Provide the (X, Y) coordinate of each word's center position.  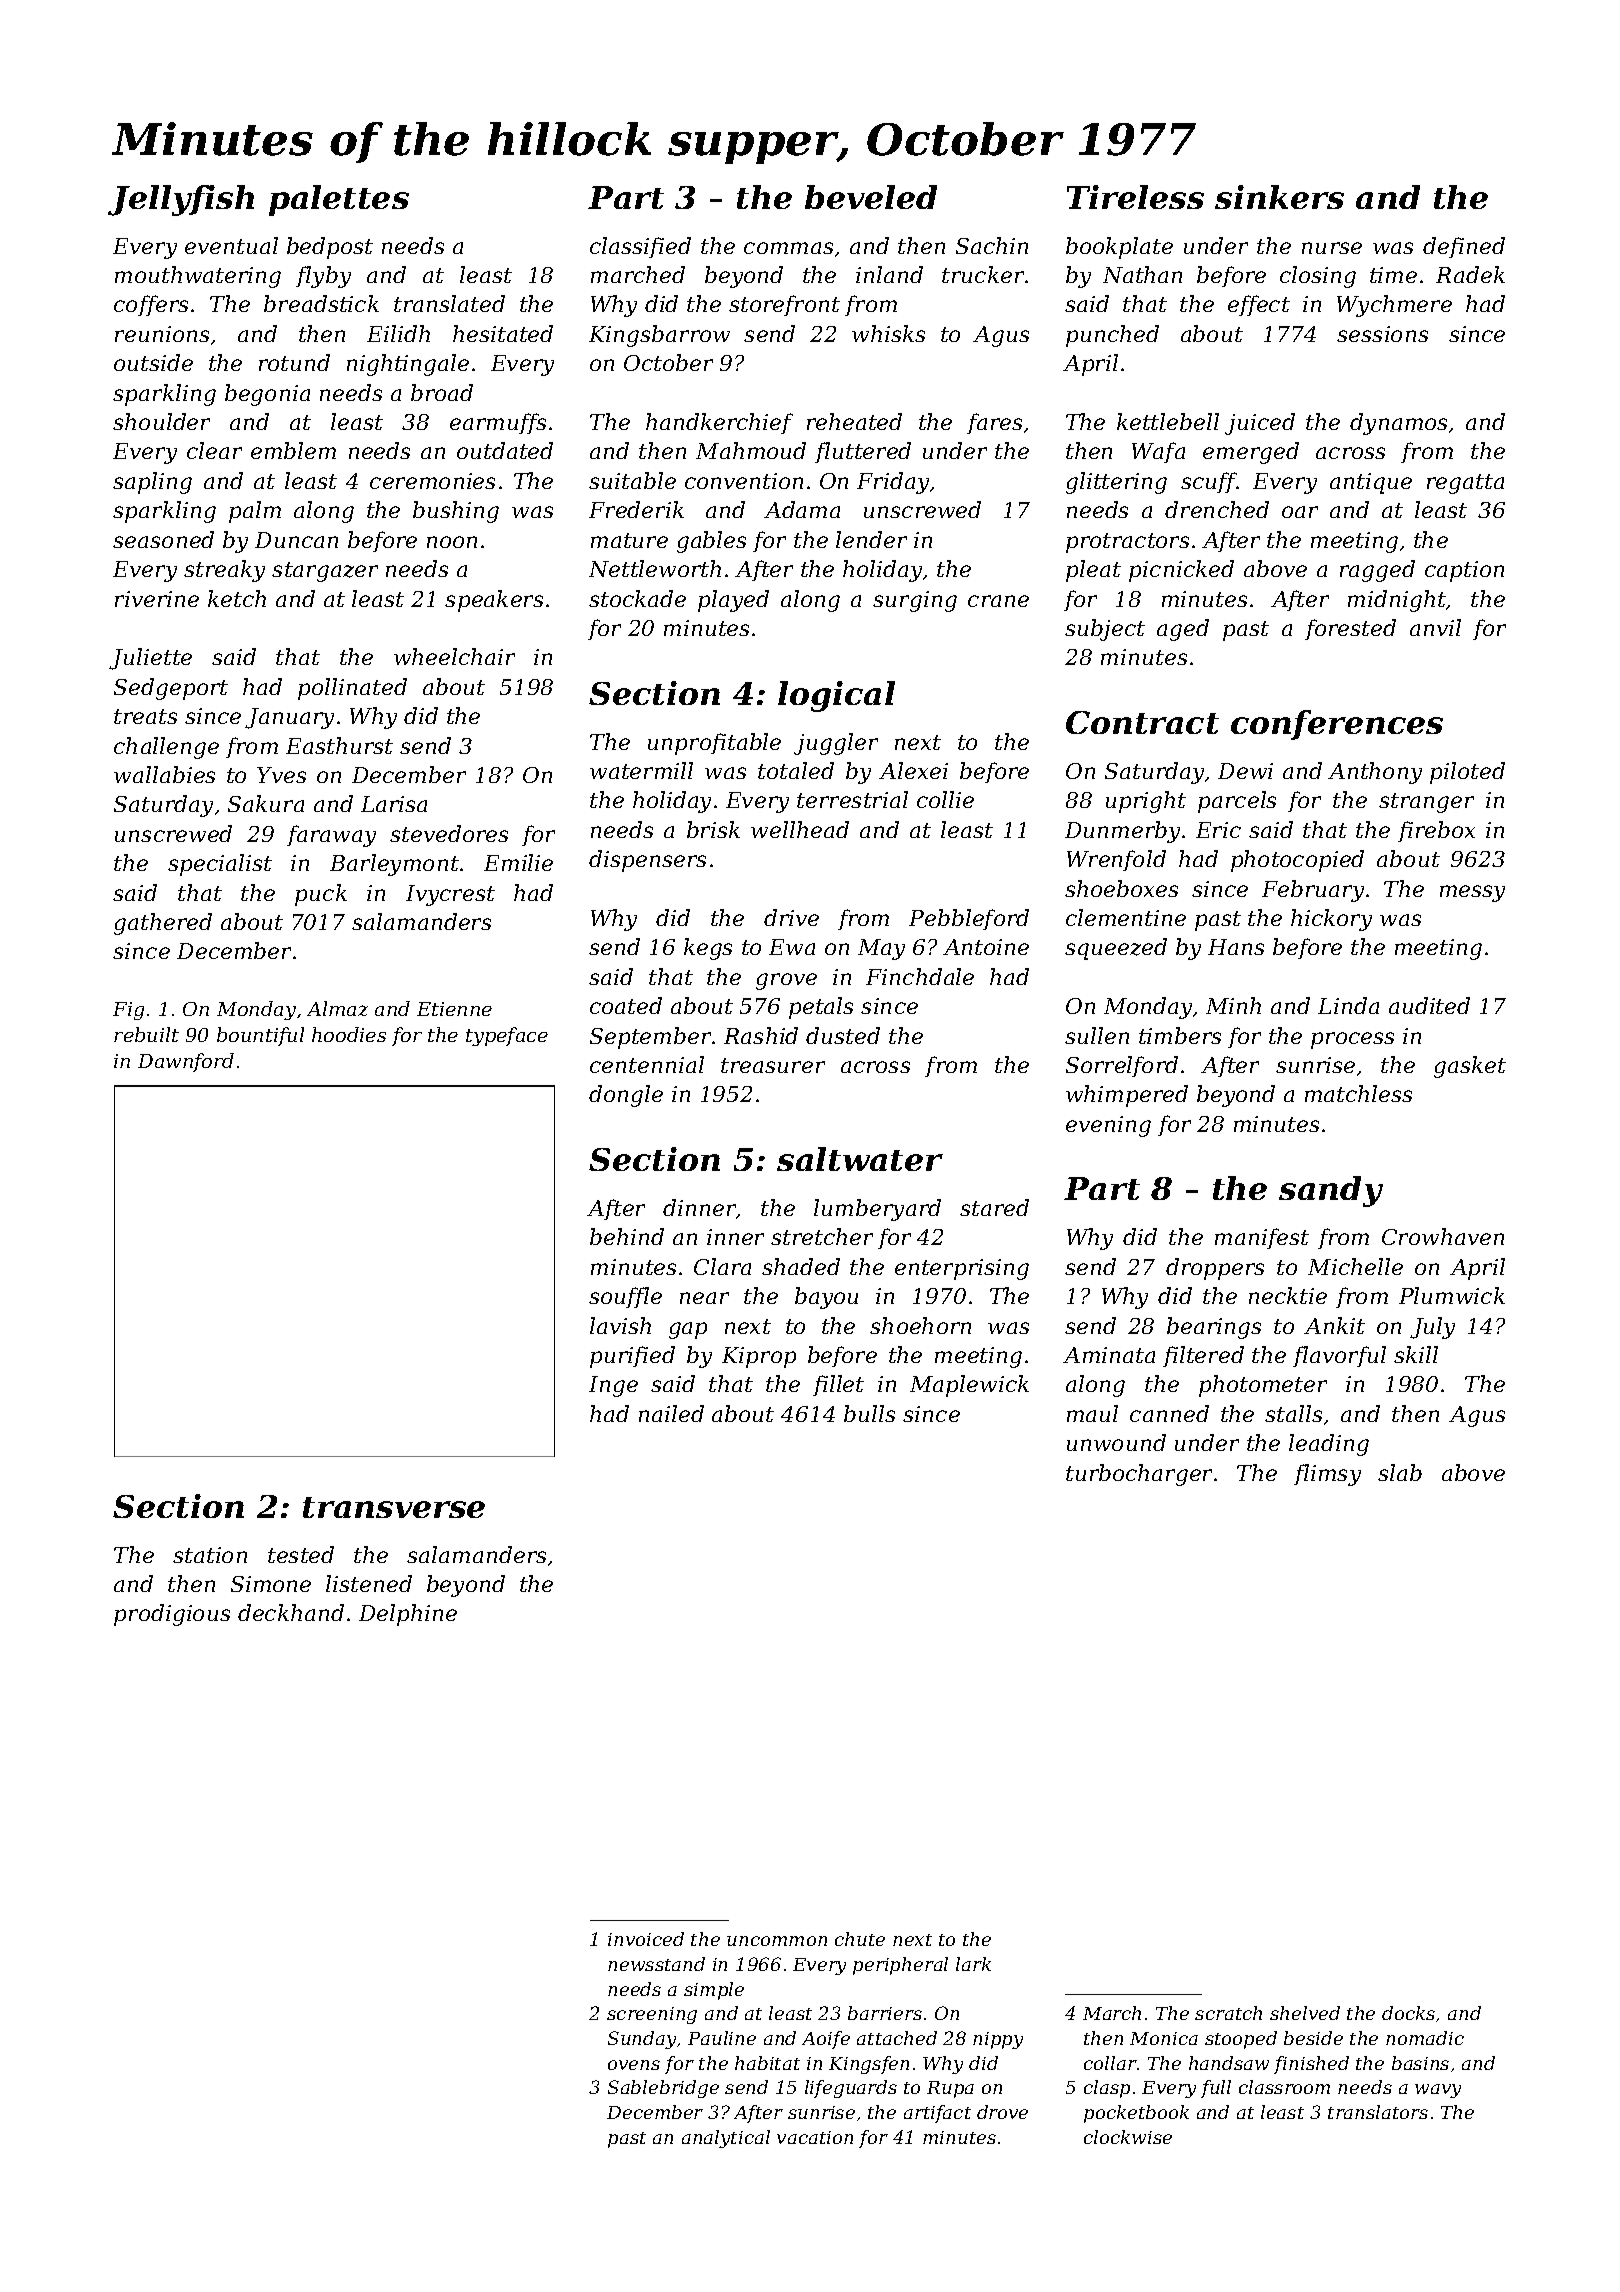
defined (1464, 247)
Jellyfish (181, 200)
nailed (671, 1413)
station (210, 1555)
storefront (784, 305)
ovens (634, 2065)
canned (1169, 1413)
